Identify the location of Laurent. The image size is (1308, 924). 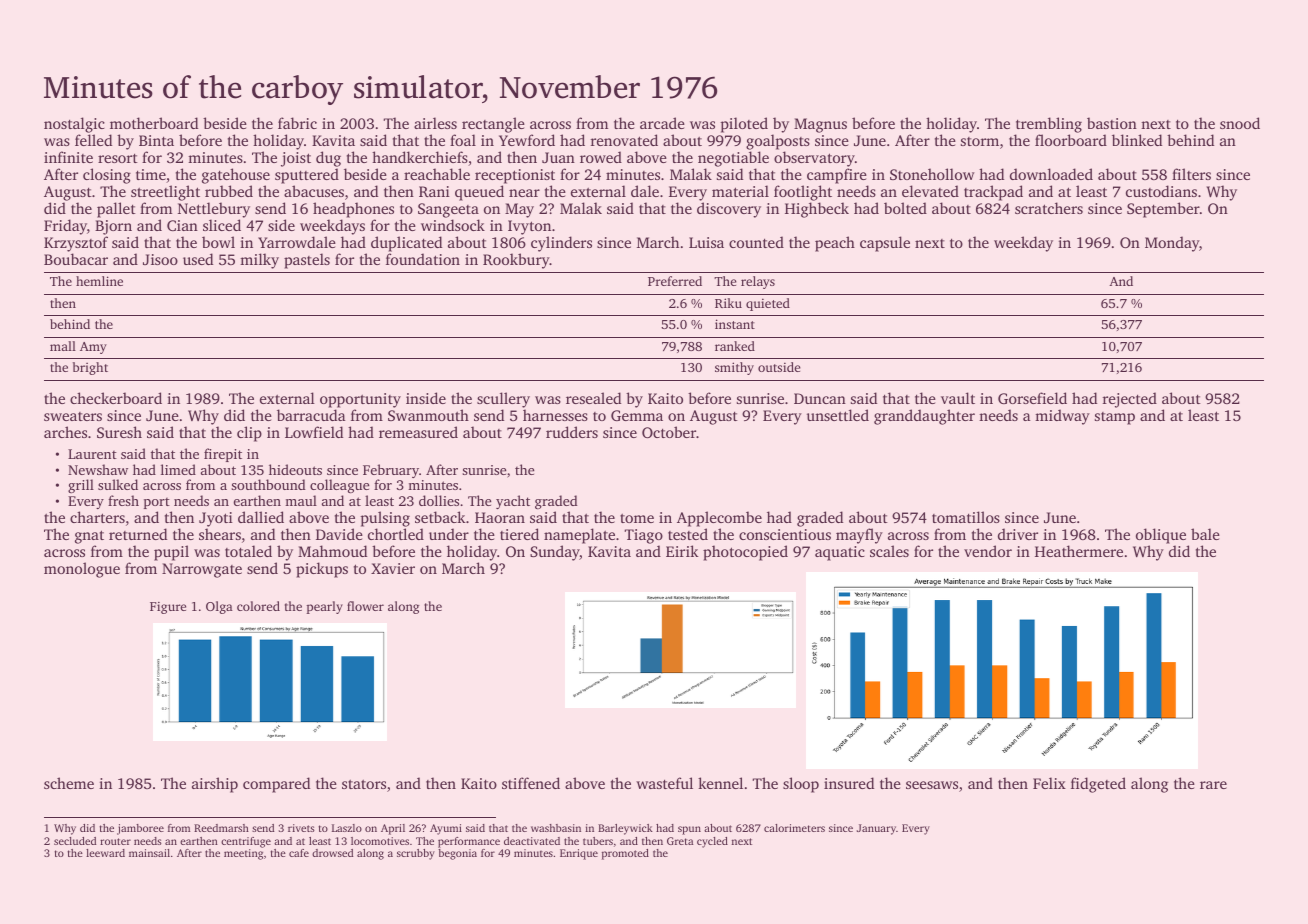
(92, 454).
